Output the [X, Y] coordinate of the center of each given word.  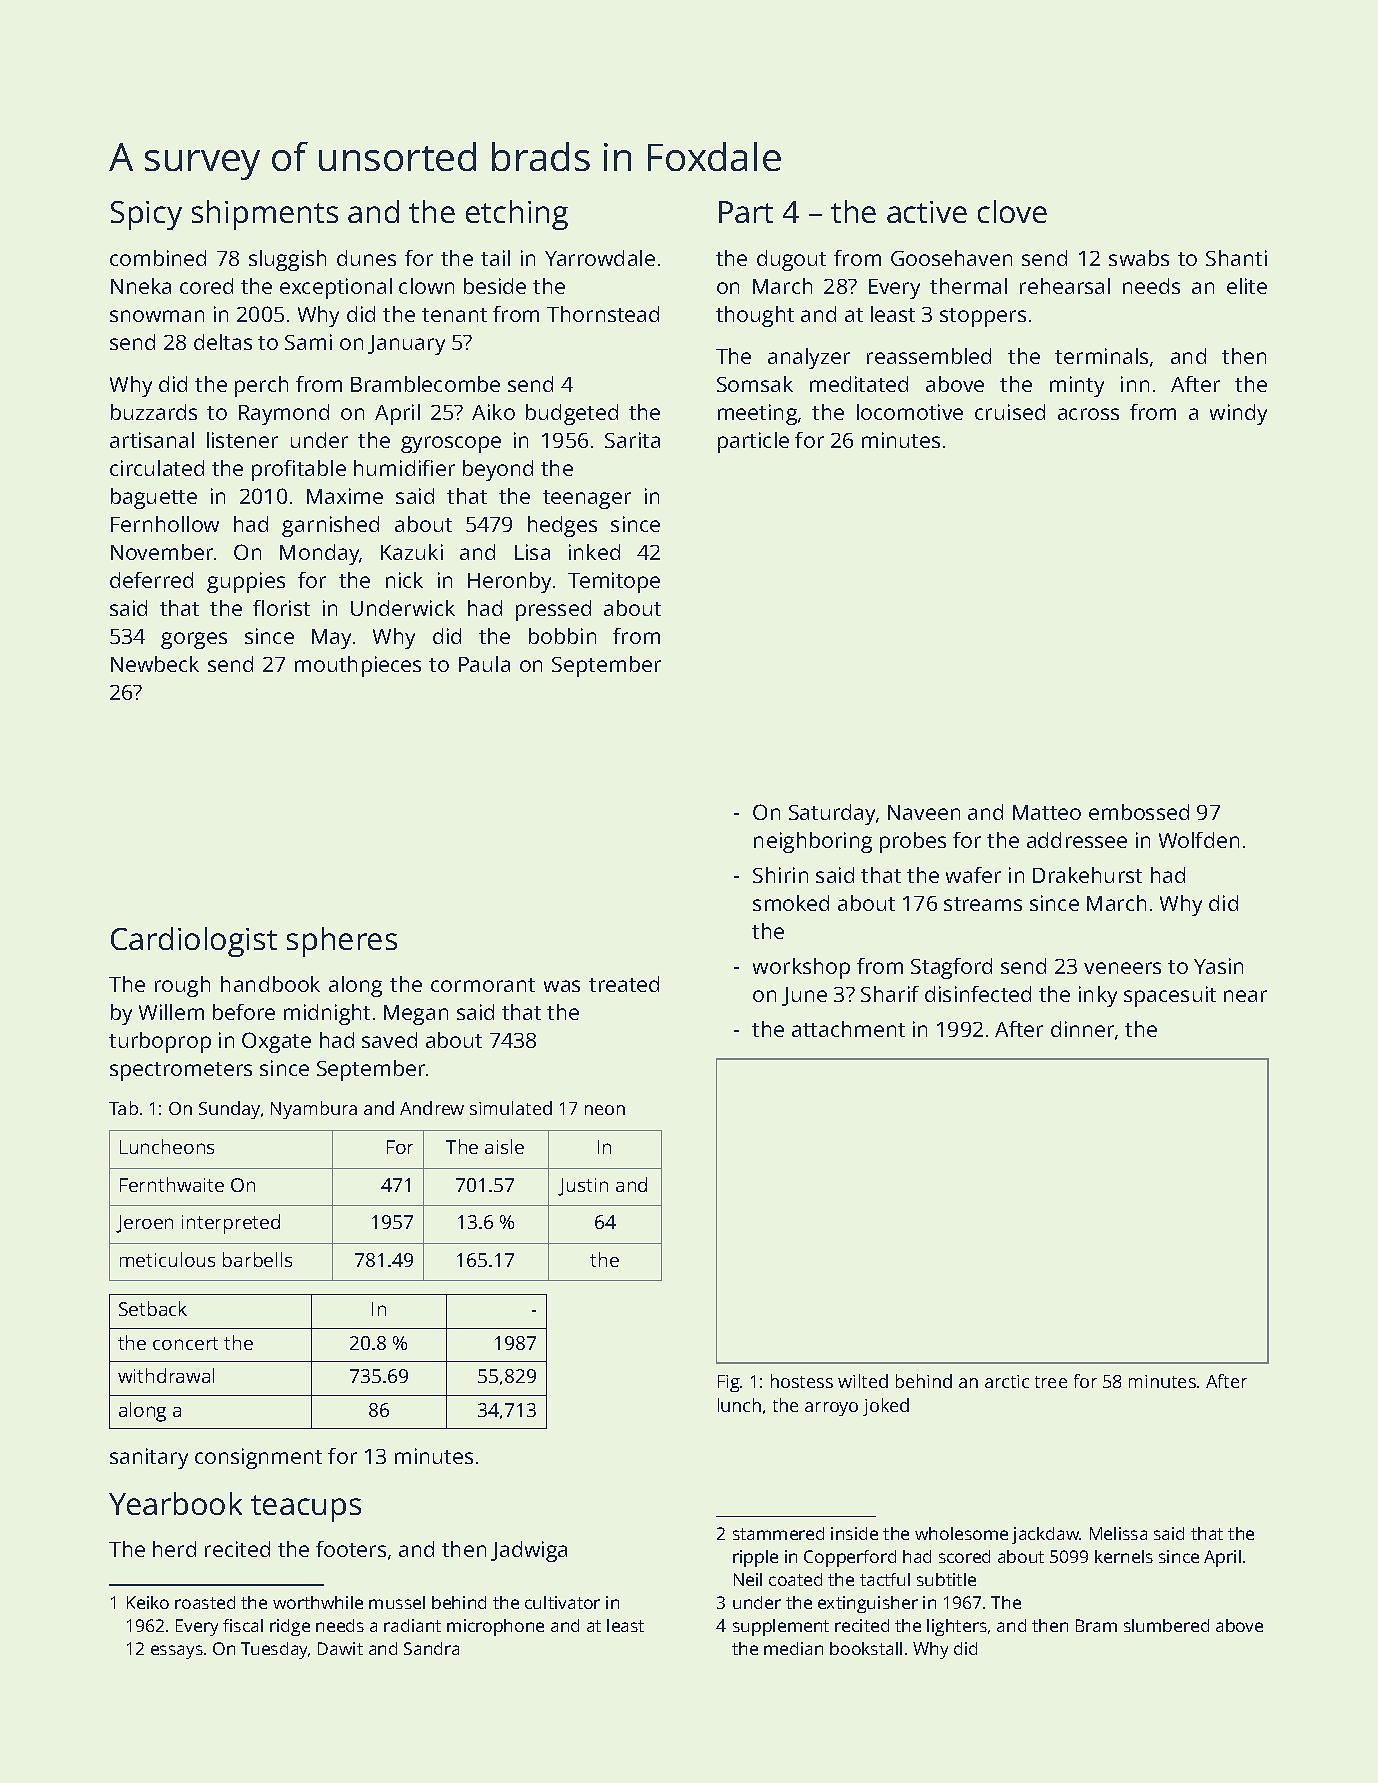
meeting [757, 414]
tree [1051, 1382]
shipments [265, 215]
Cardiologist [194, 942]
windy [1238, 414]
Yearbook [175, 1503]
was [562, 986]
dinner [1082, 1029]
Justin [583, 1187]
